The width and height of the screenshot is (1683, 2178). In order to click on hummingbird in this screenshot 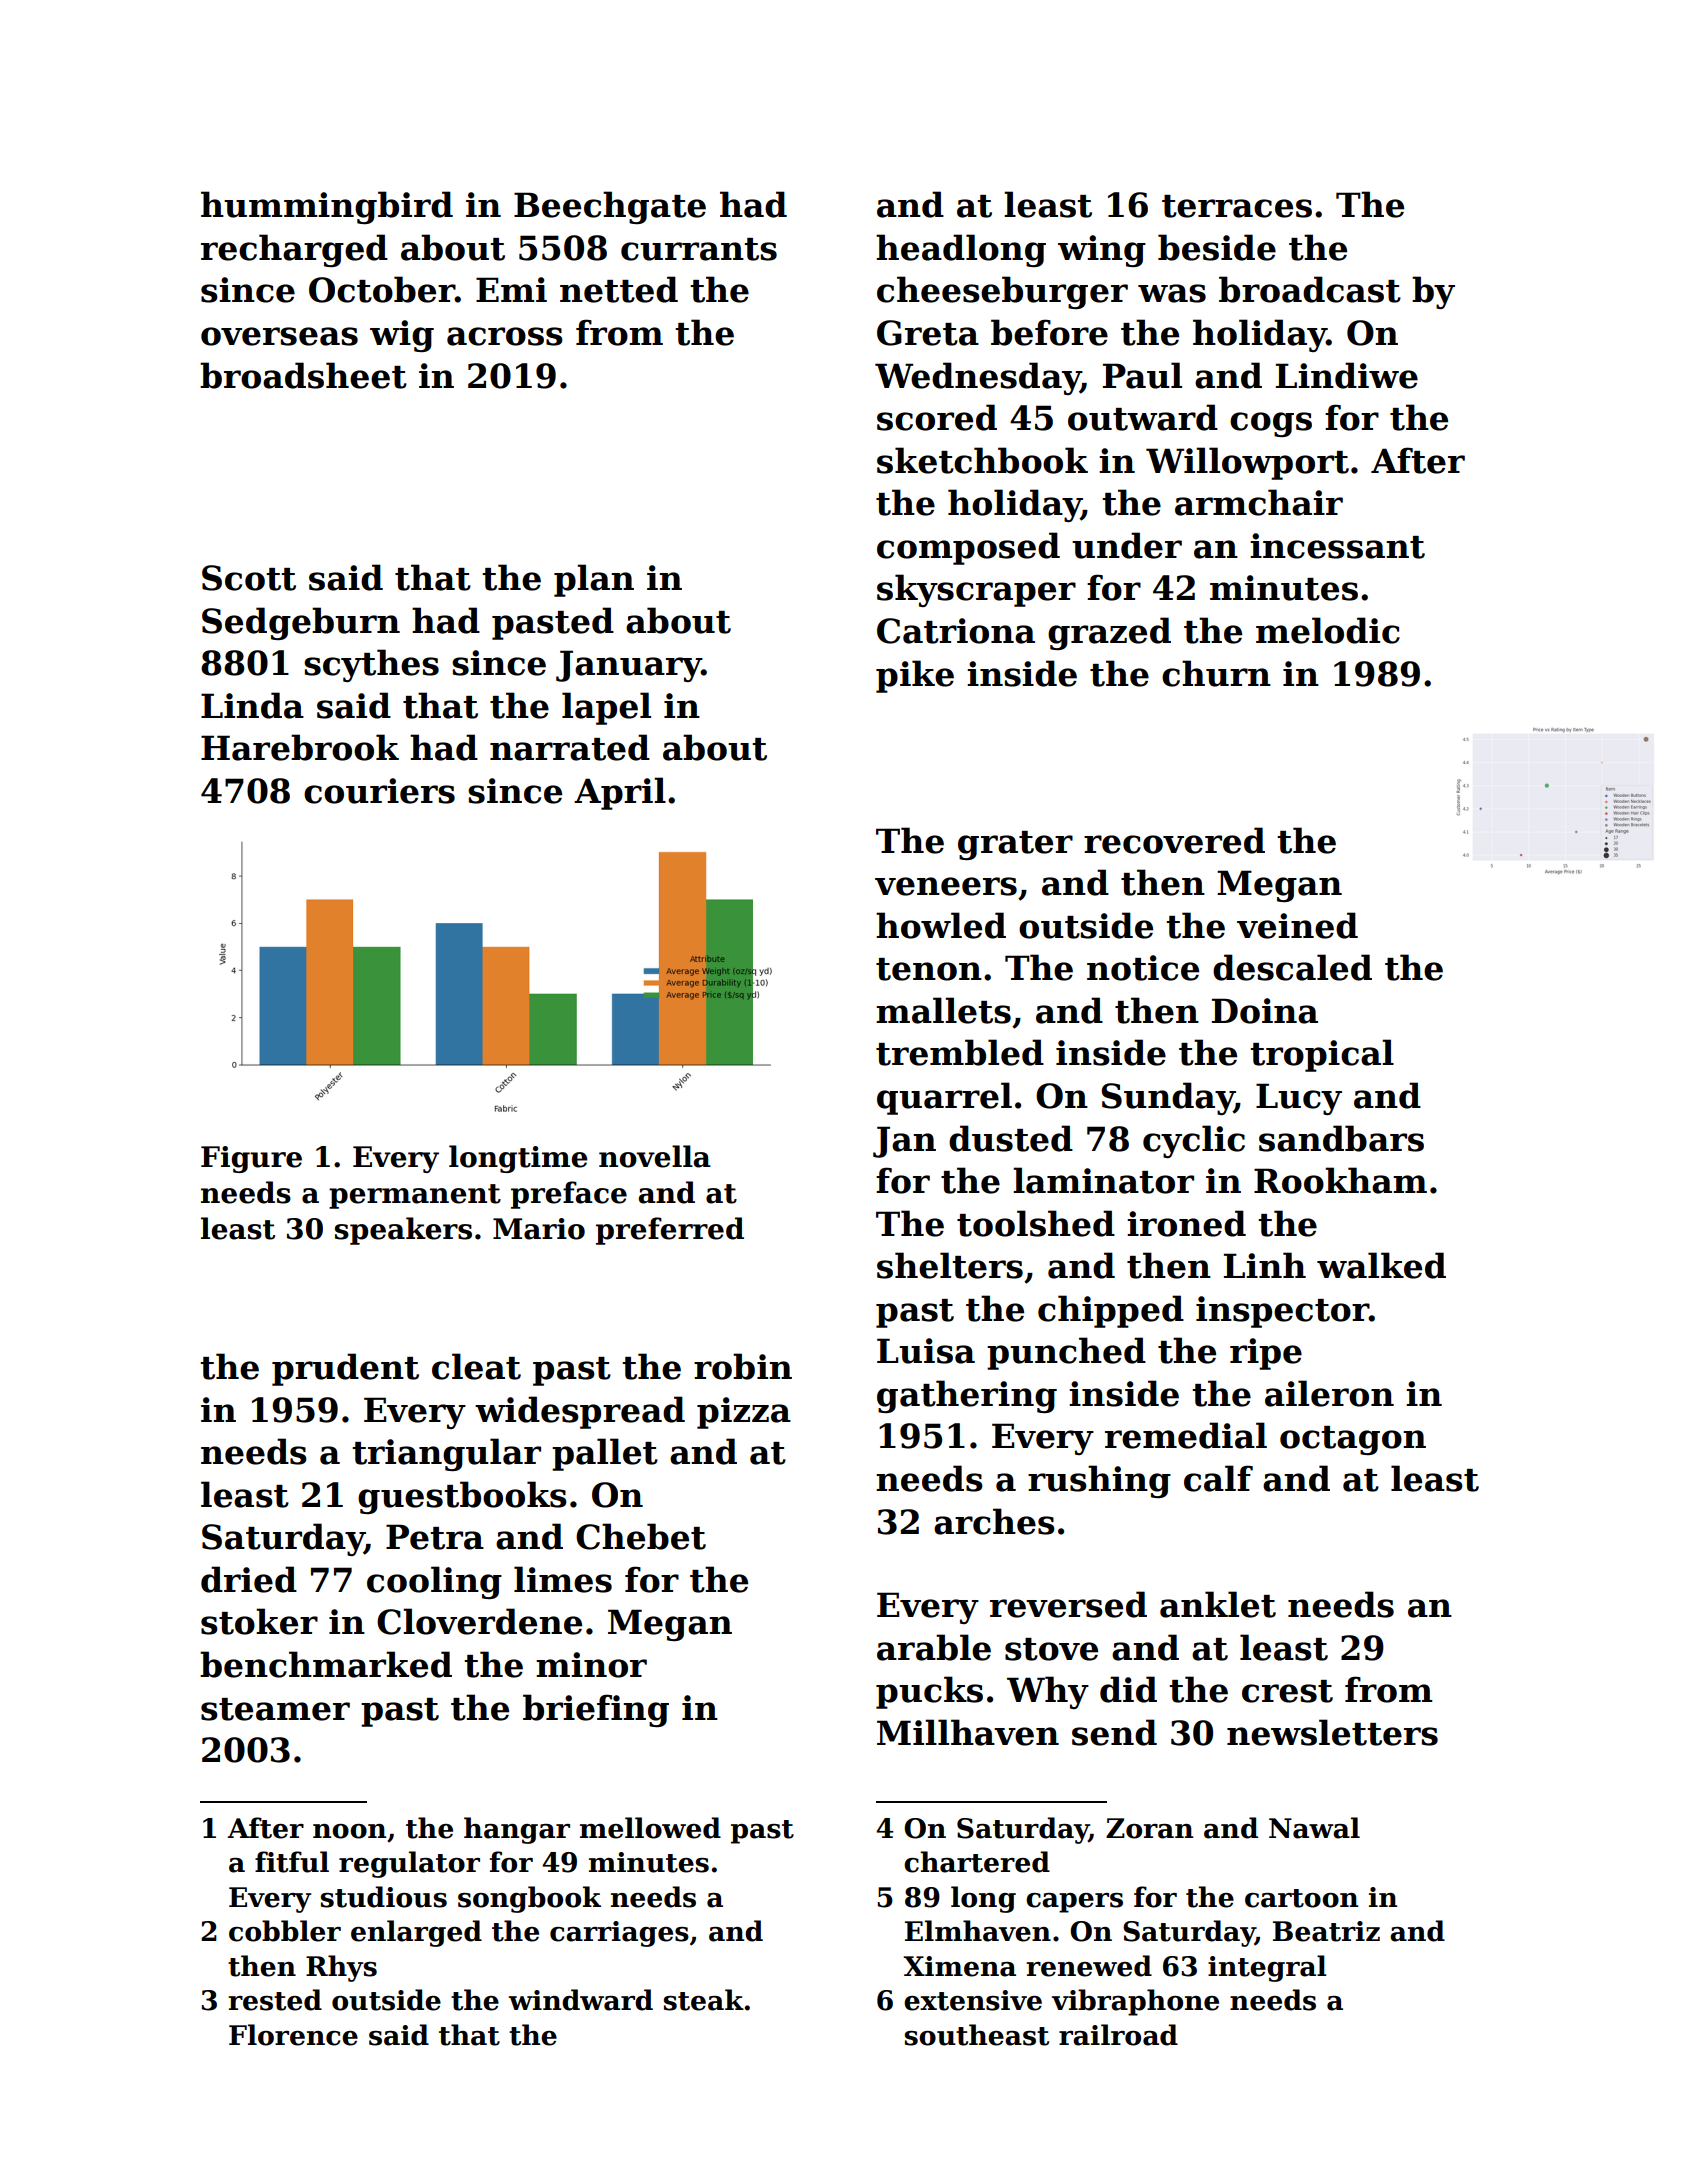, I will do `click(327, 207)`.
